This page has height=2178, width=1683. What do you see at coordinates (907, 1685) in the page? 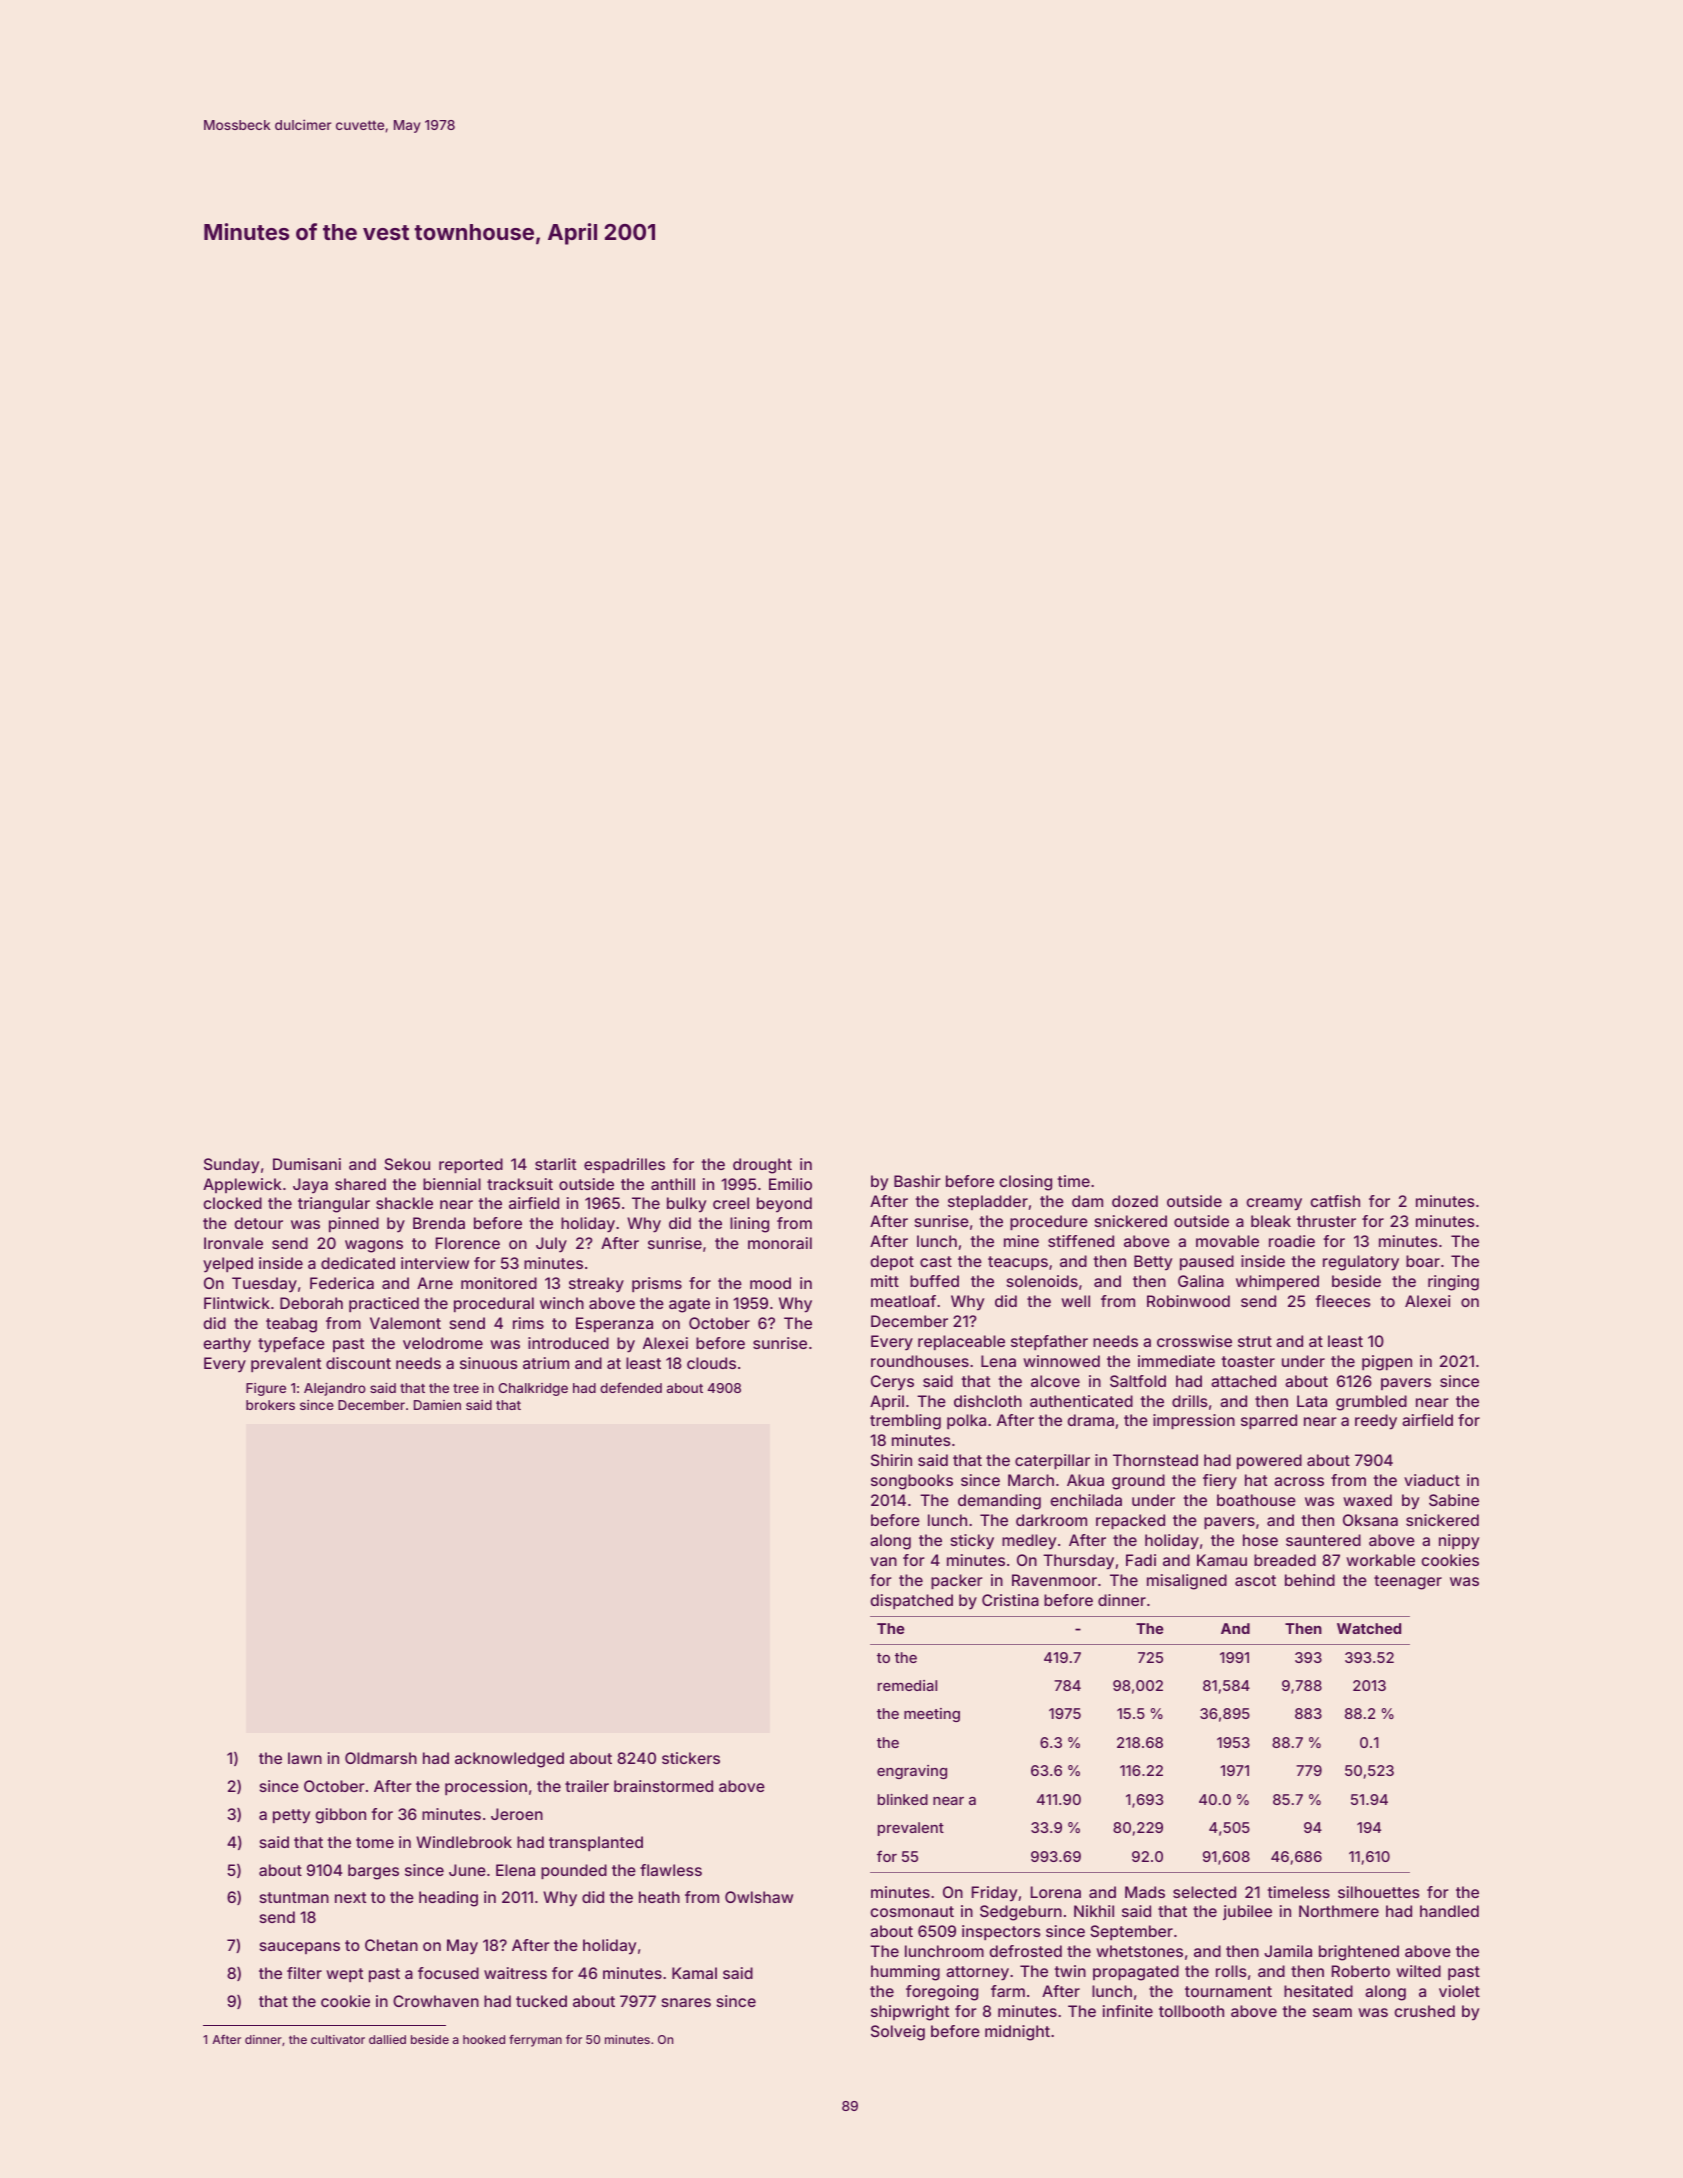
I see `remedial` at bounding box center [907, 1685].
